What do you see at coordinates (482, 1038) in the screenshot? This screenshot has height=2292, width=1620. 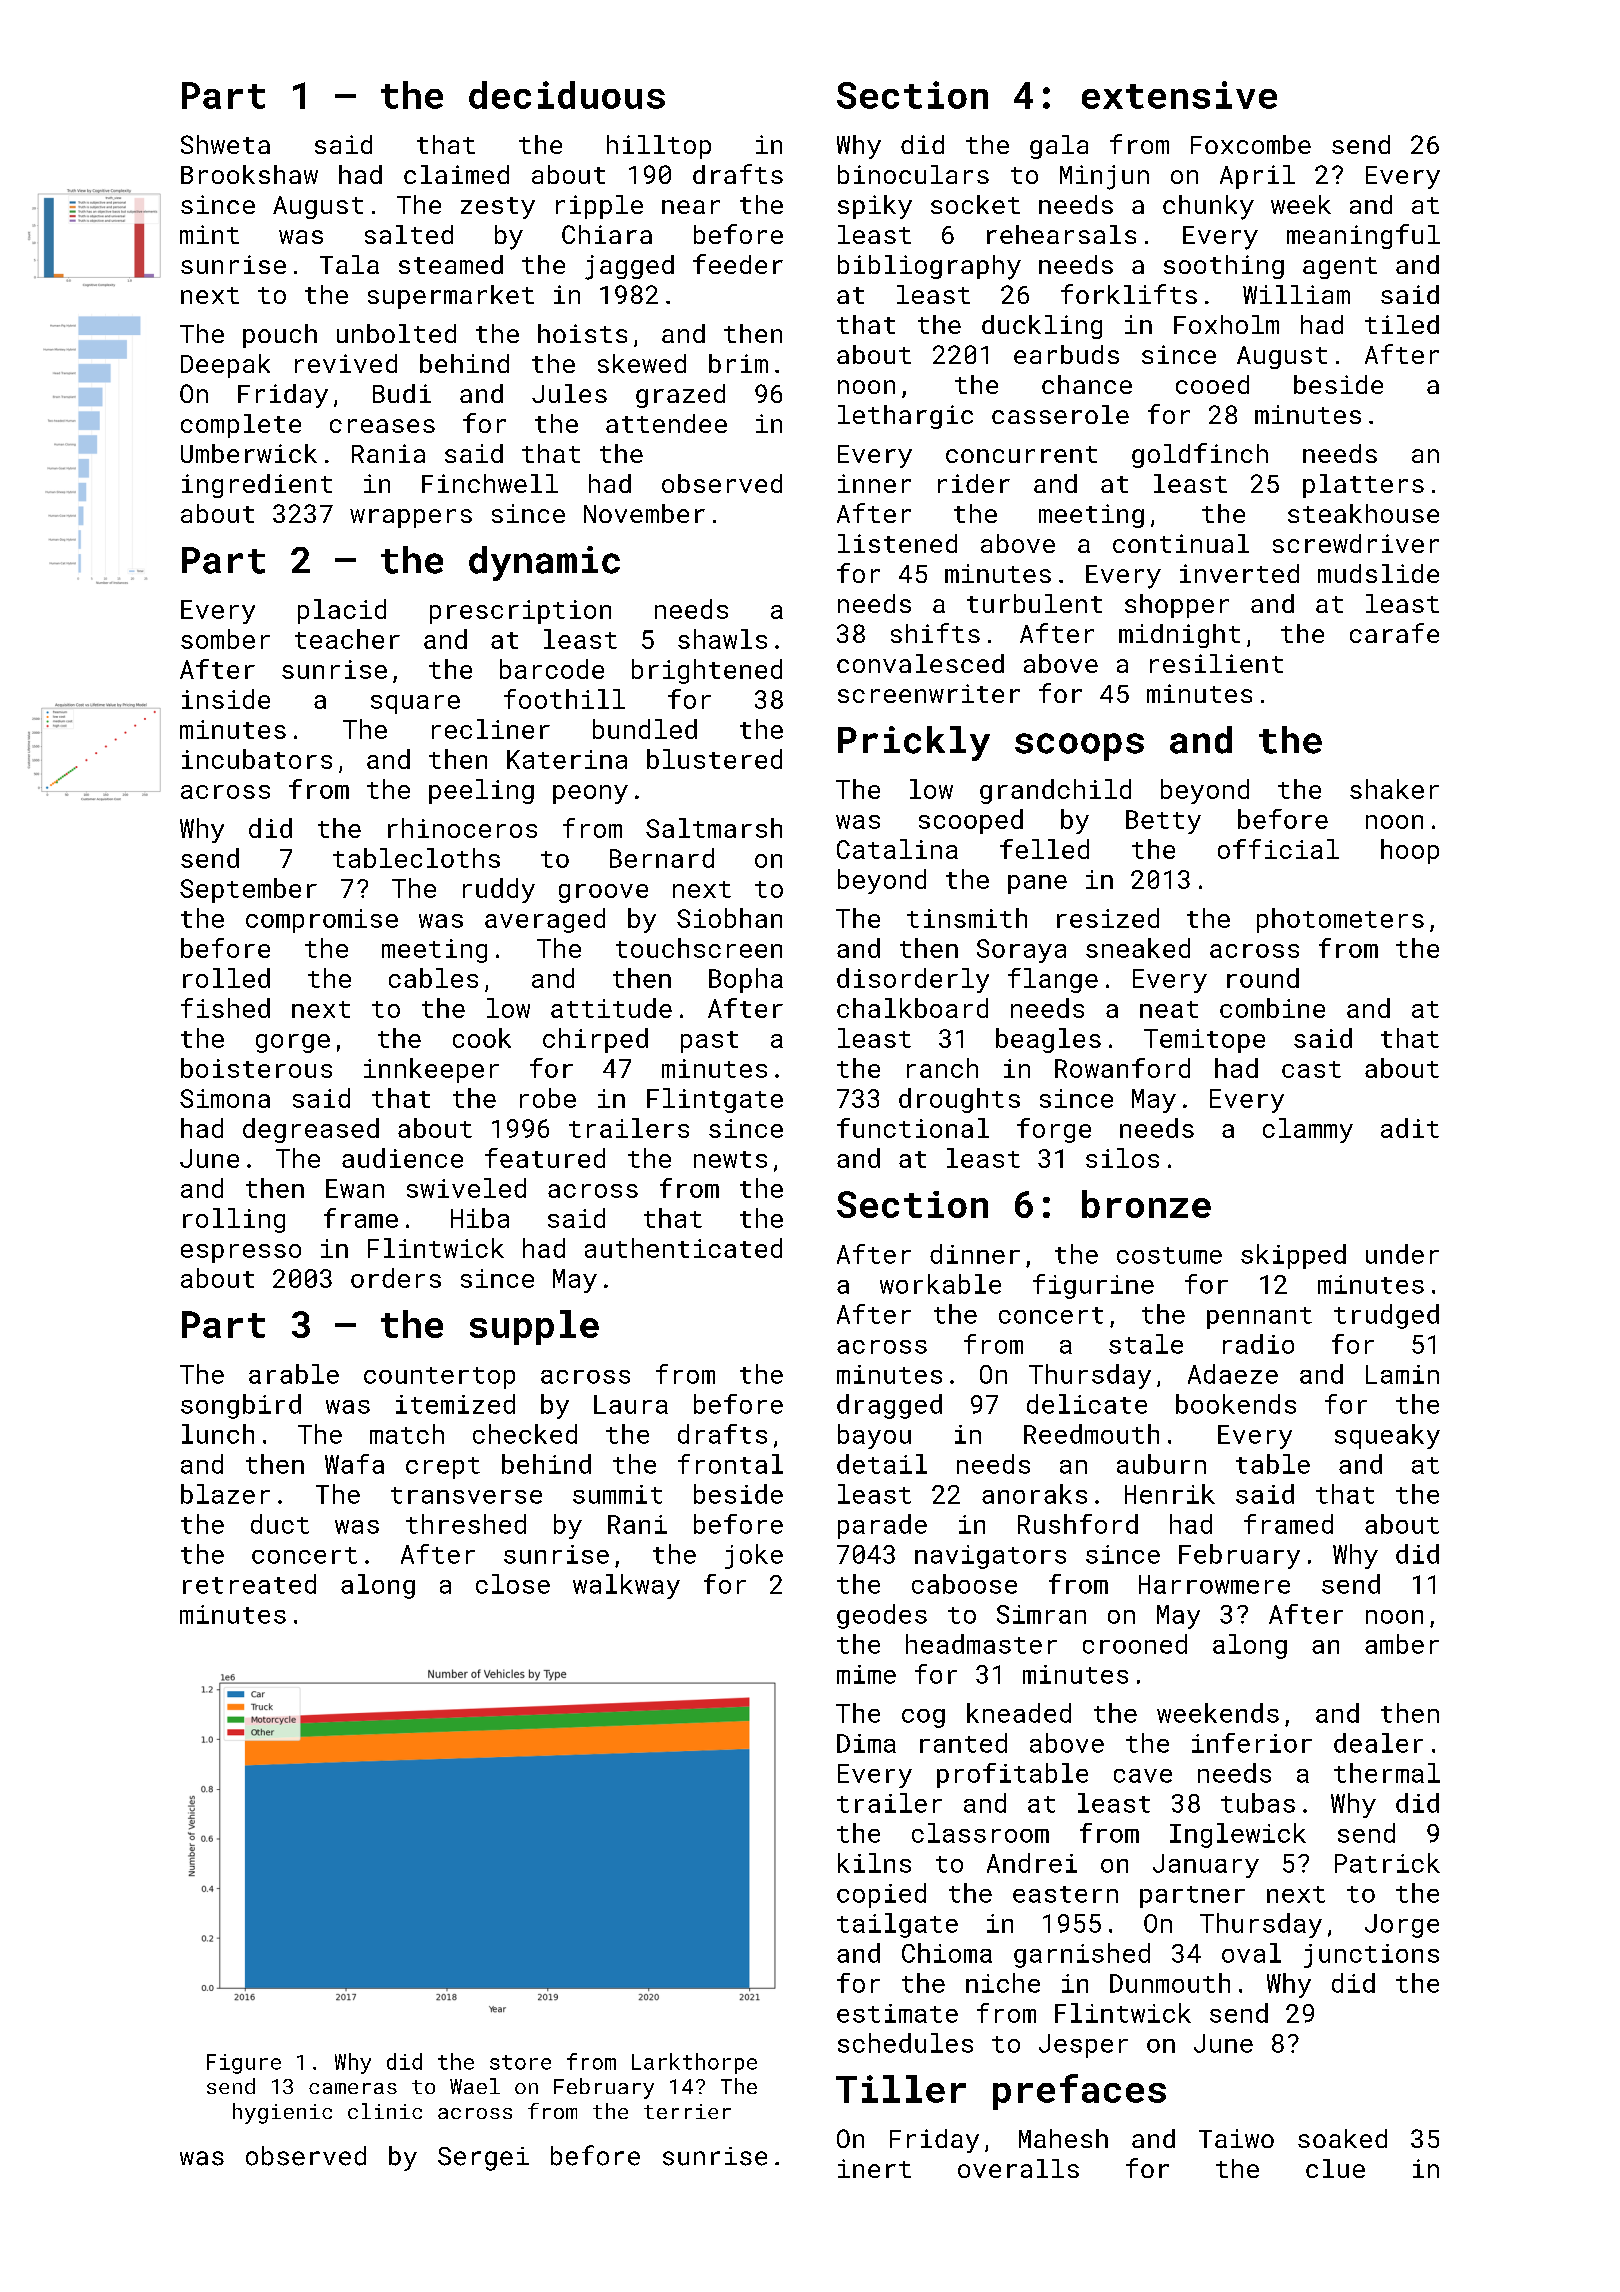 I see `cook` at bounding box center [482, 1038].
